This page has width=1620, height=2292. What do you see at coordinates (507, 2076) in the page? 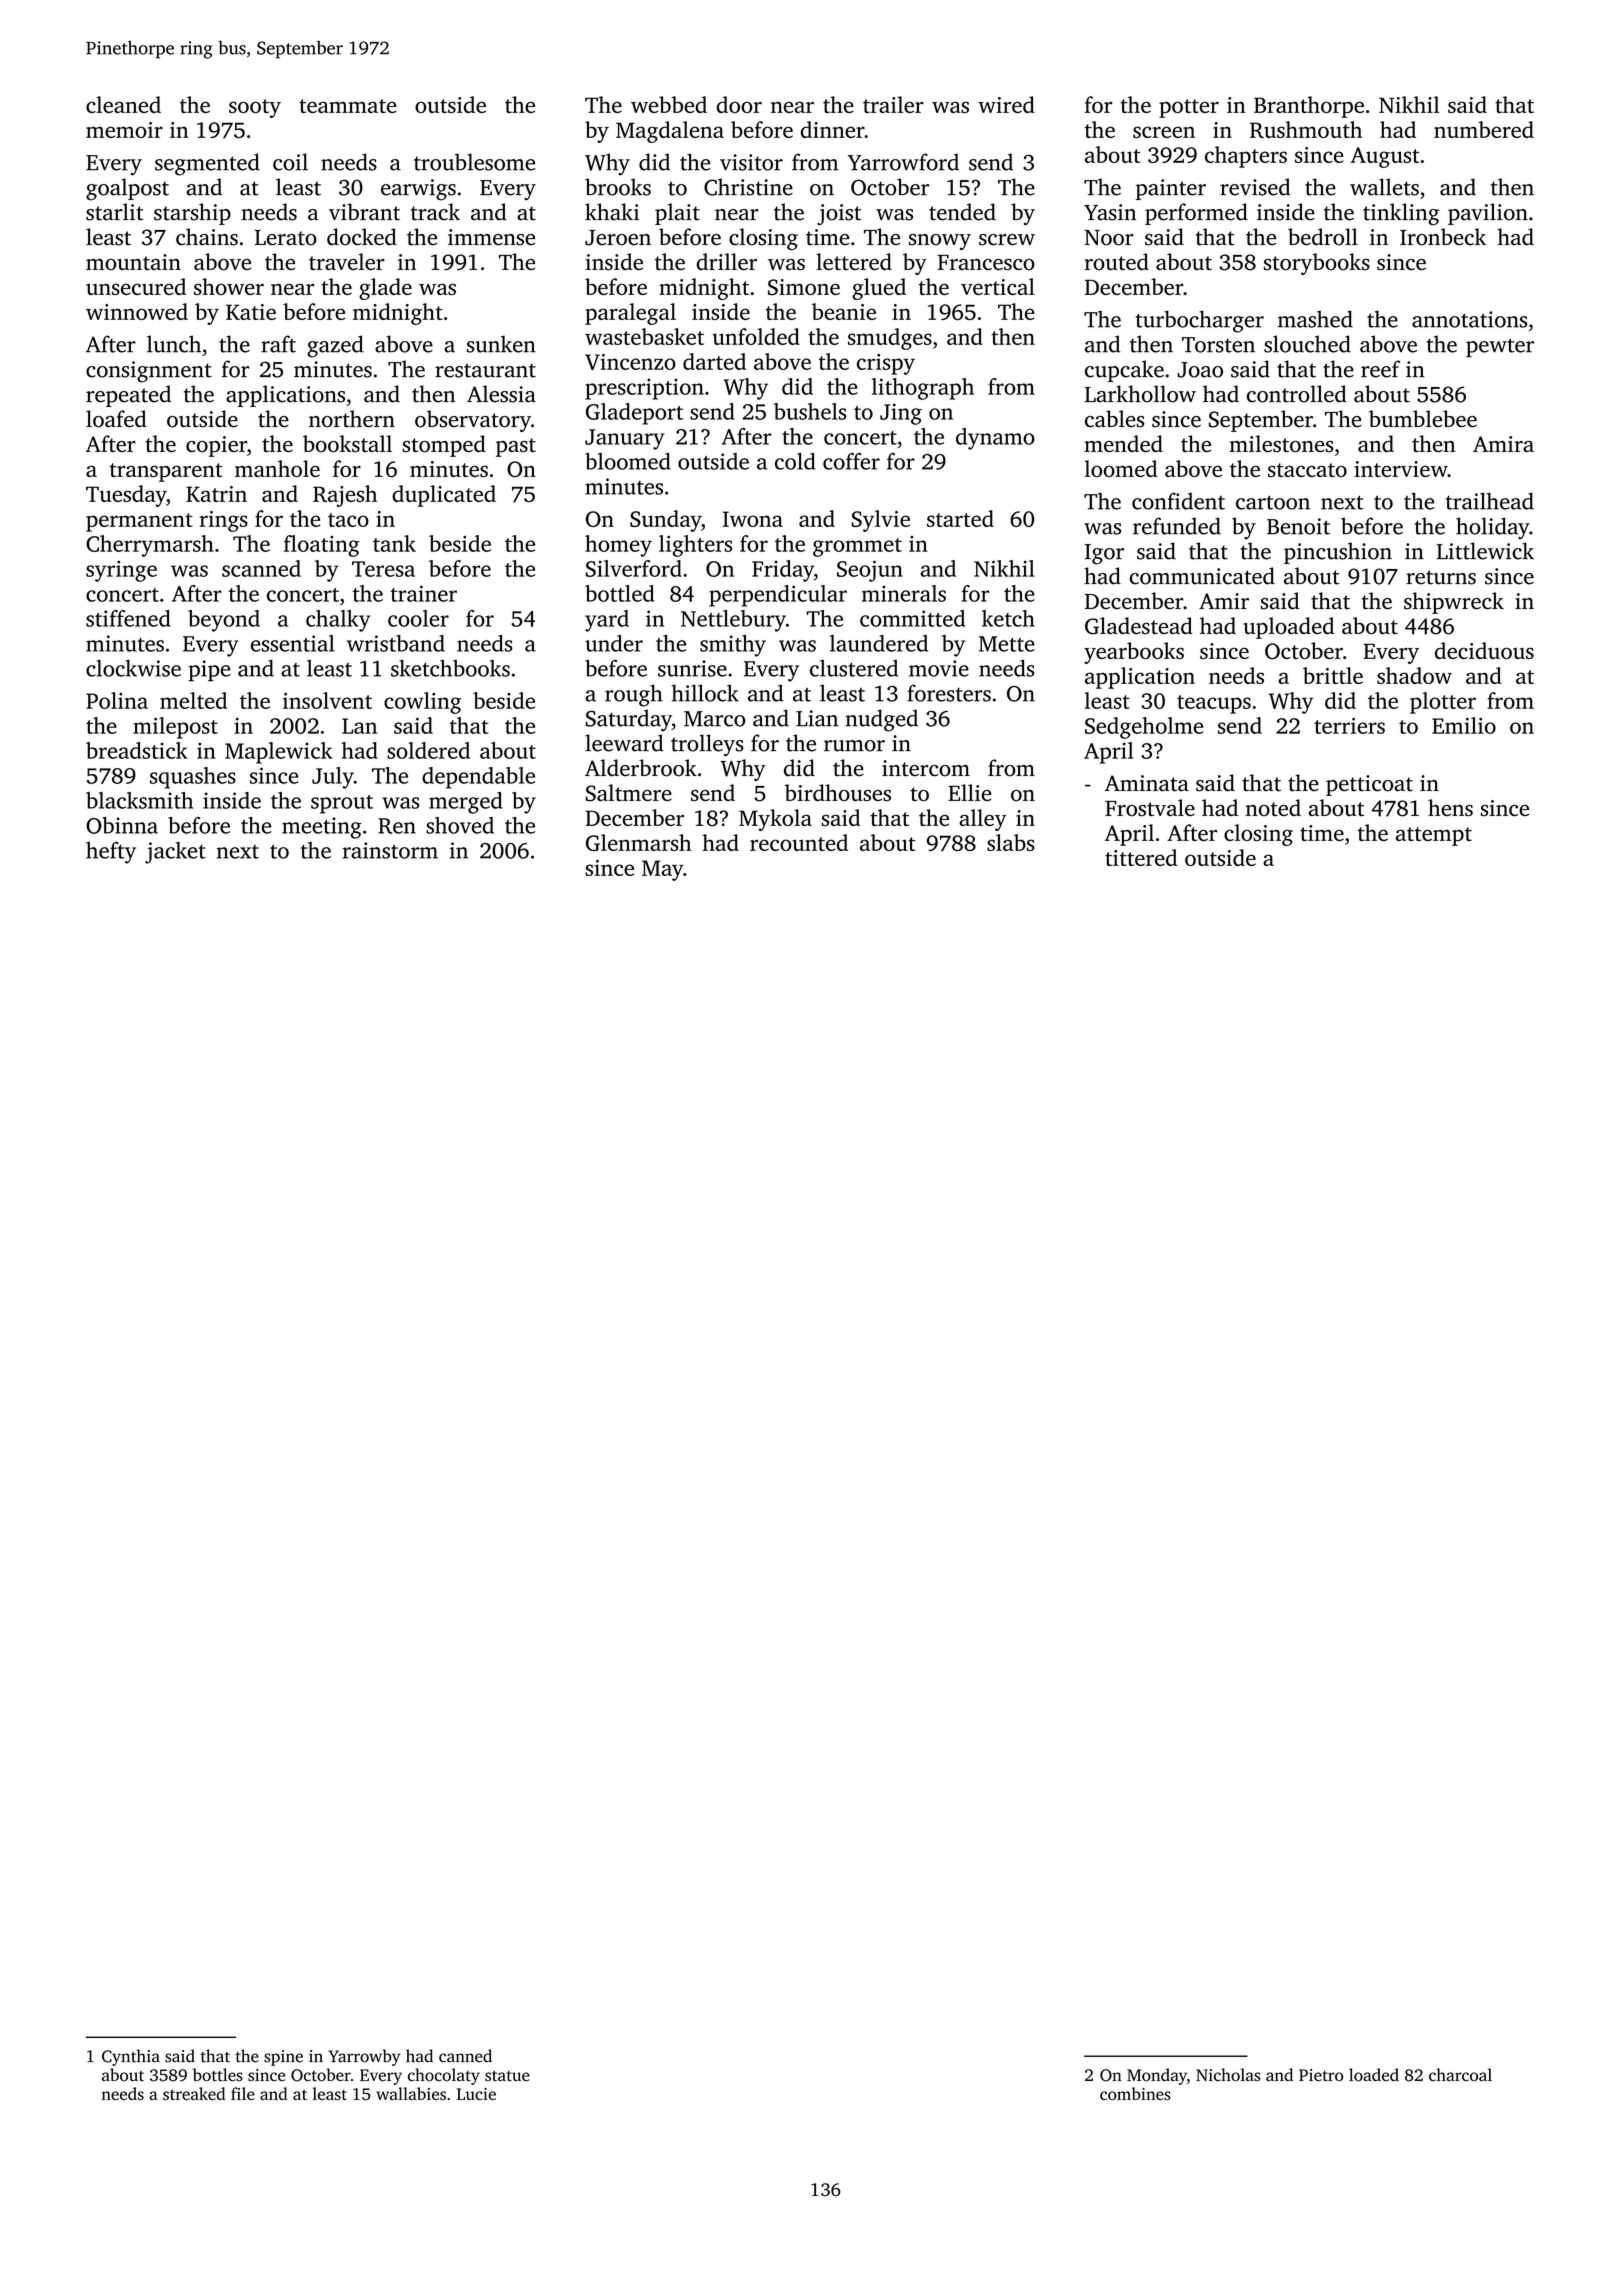
I see `statue` at bounding box center [507, 2076].
